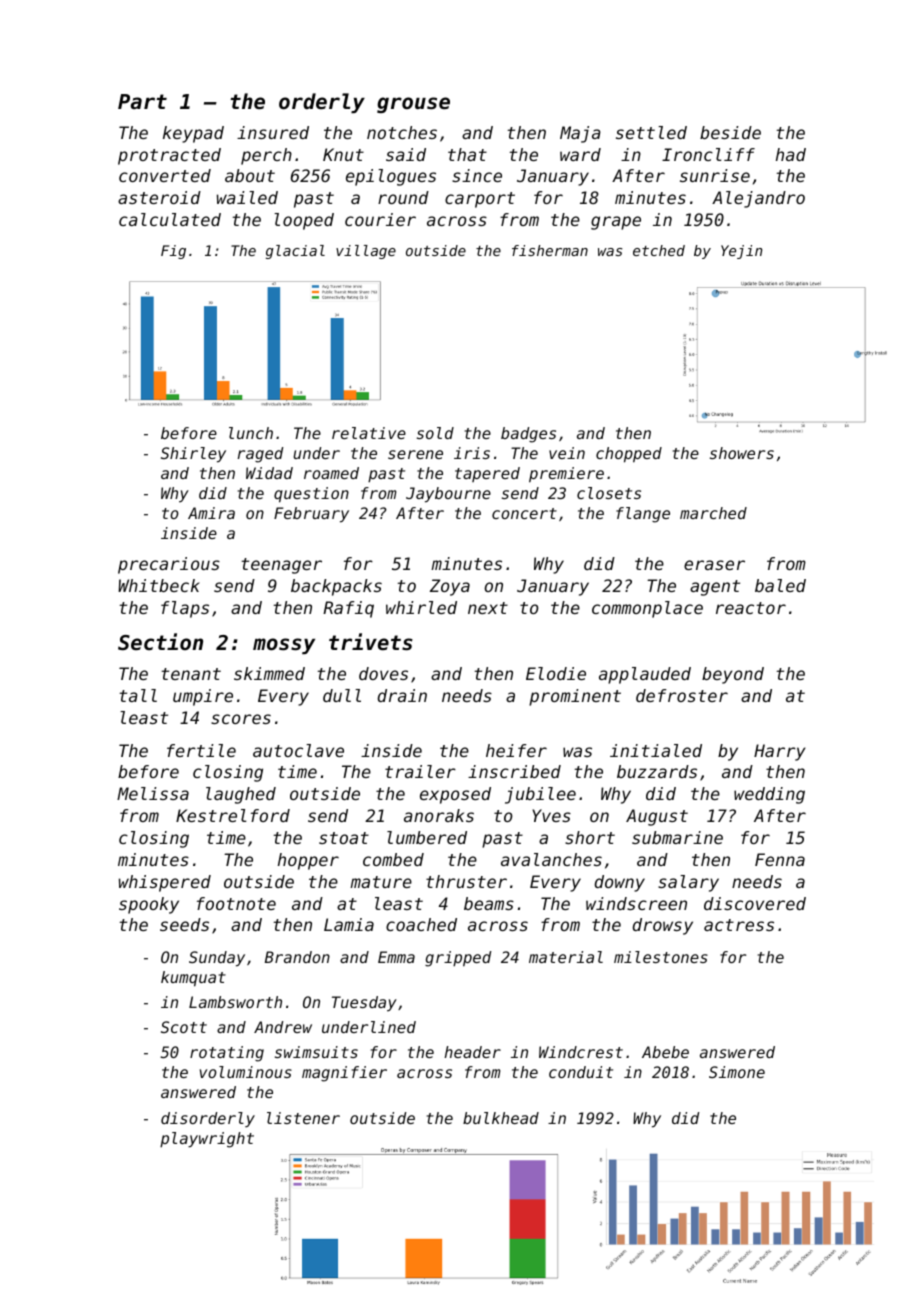 The image size is (924, 1311). Describe the element at coordinates (714, 565) in the page. I see `eraser` at that location.
